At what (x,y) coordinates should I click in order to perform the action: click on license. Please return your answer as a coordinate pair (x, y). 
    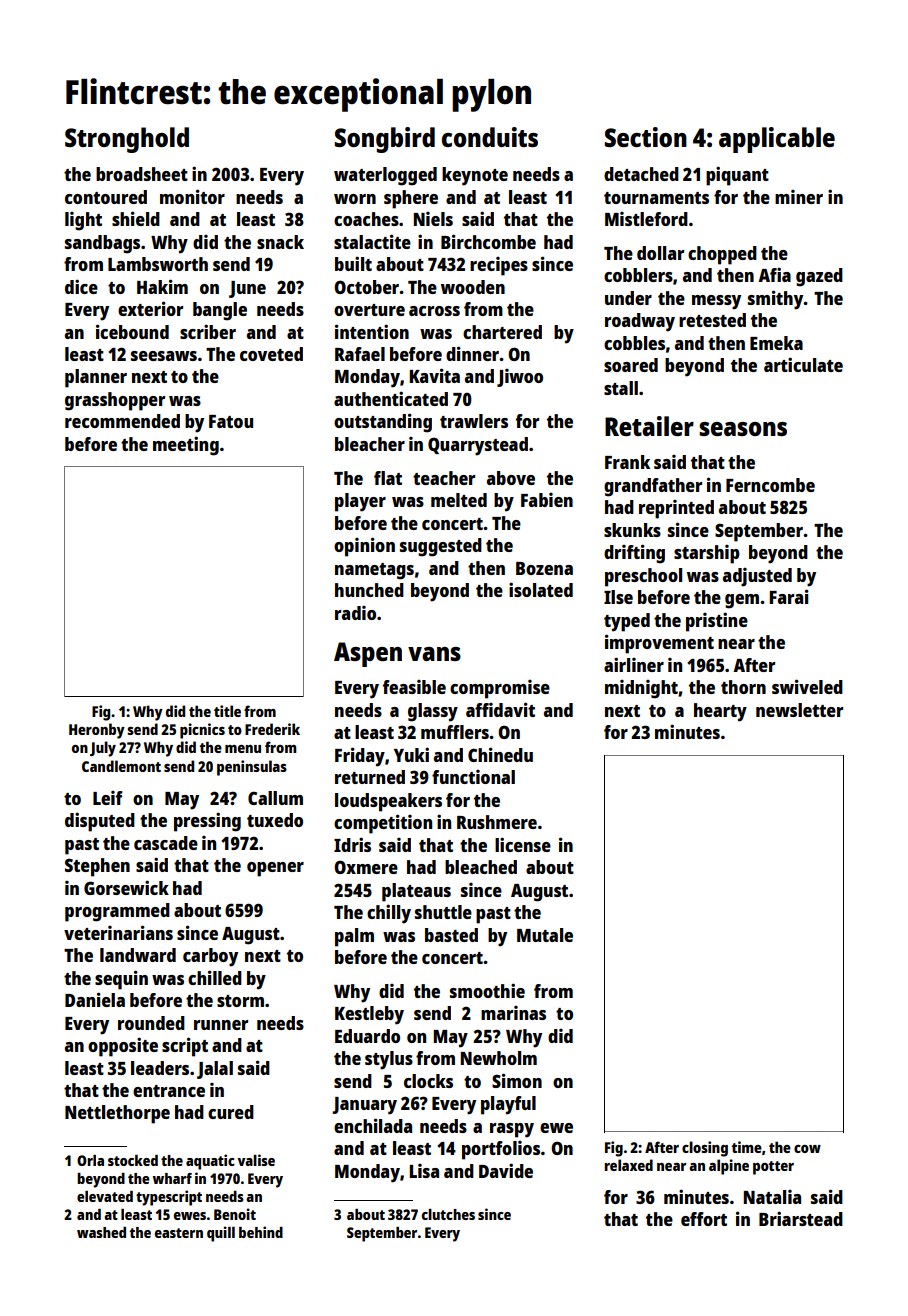
    Looking at the image, I should click on (523, 844).
